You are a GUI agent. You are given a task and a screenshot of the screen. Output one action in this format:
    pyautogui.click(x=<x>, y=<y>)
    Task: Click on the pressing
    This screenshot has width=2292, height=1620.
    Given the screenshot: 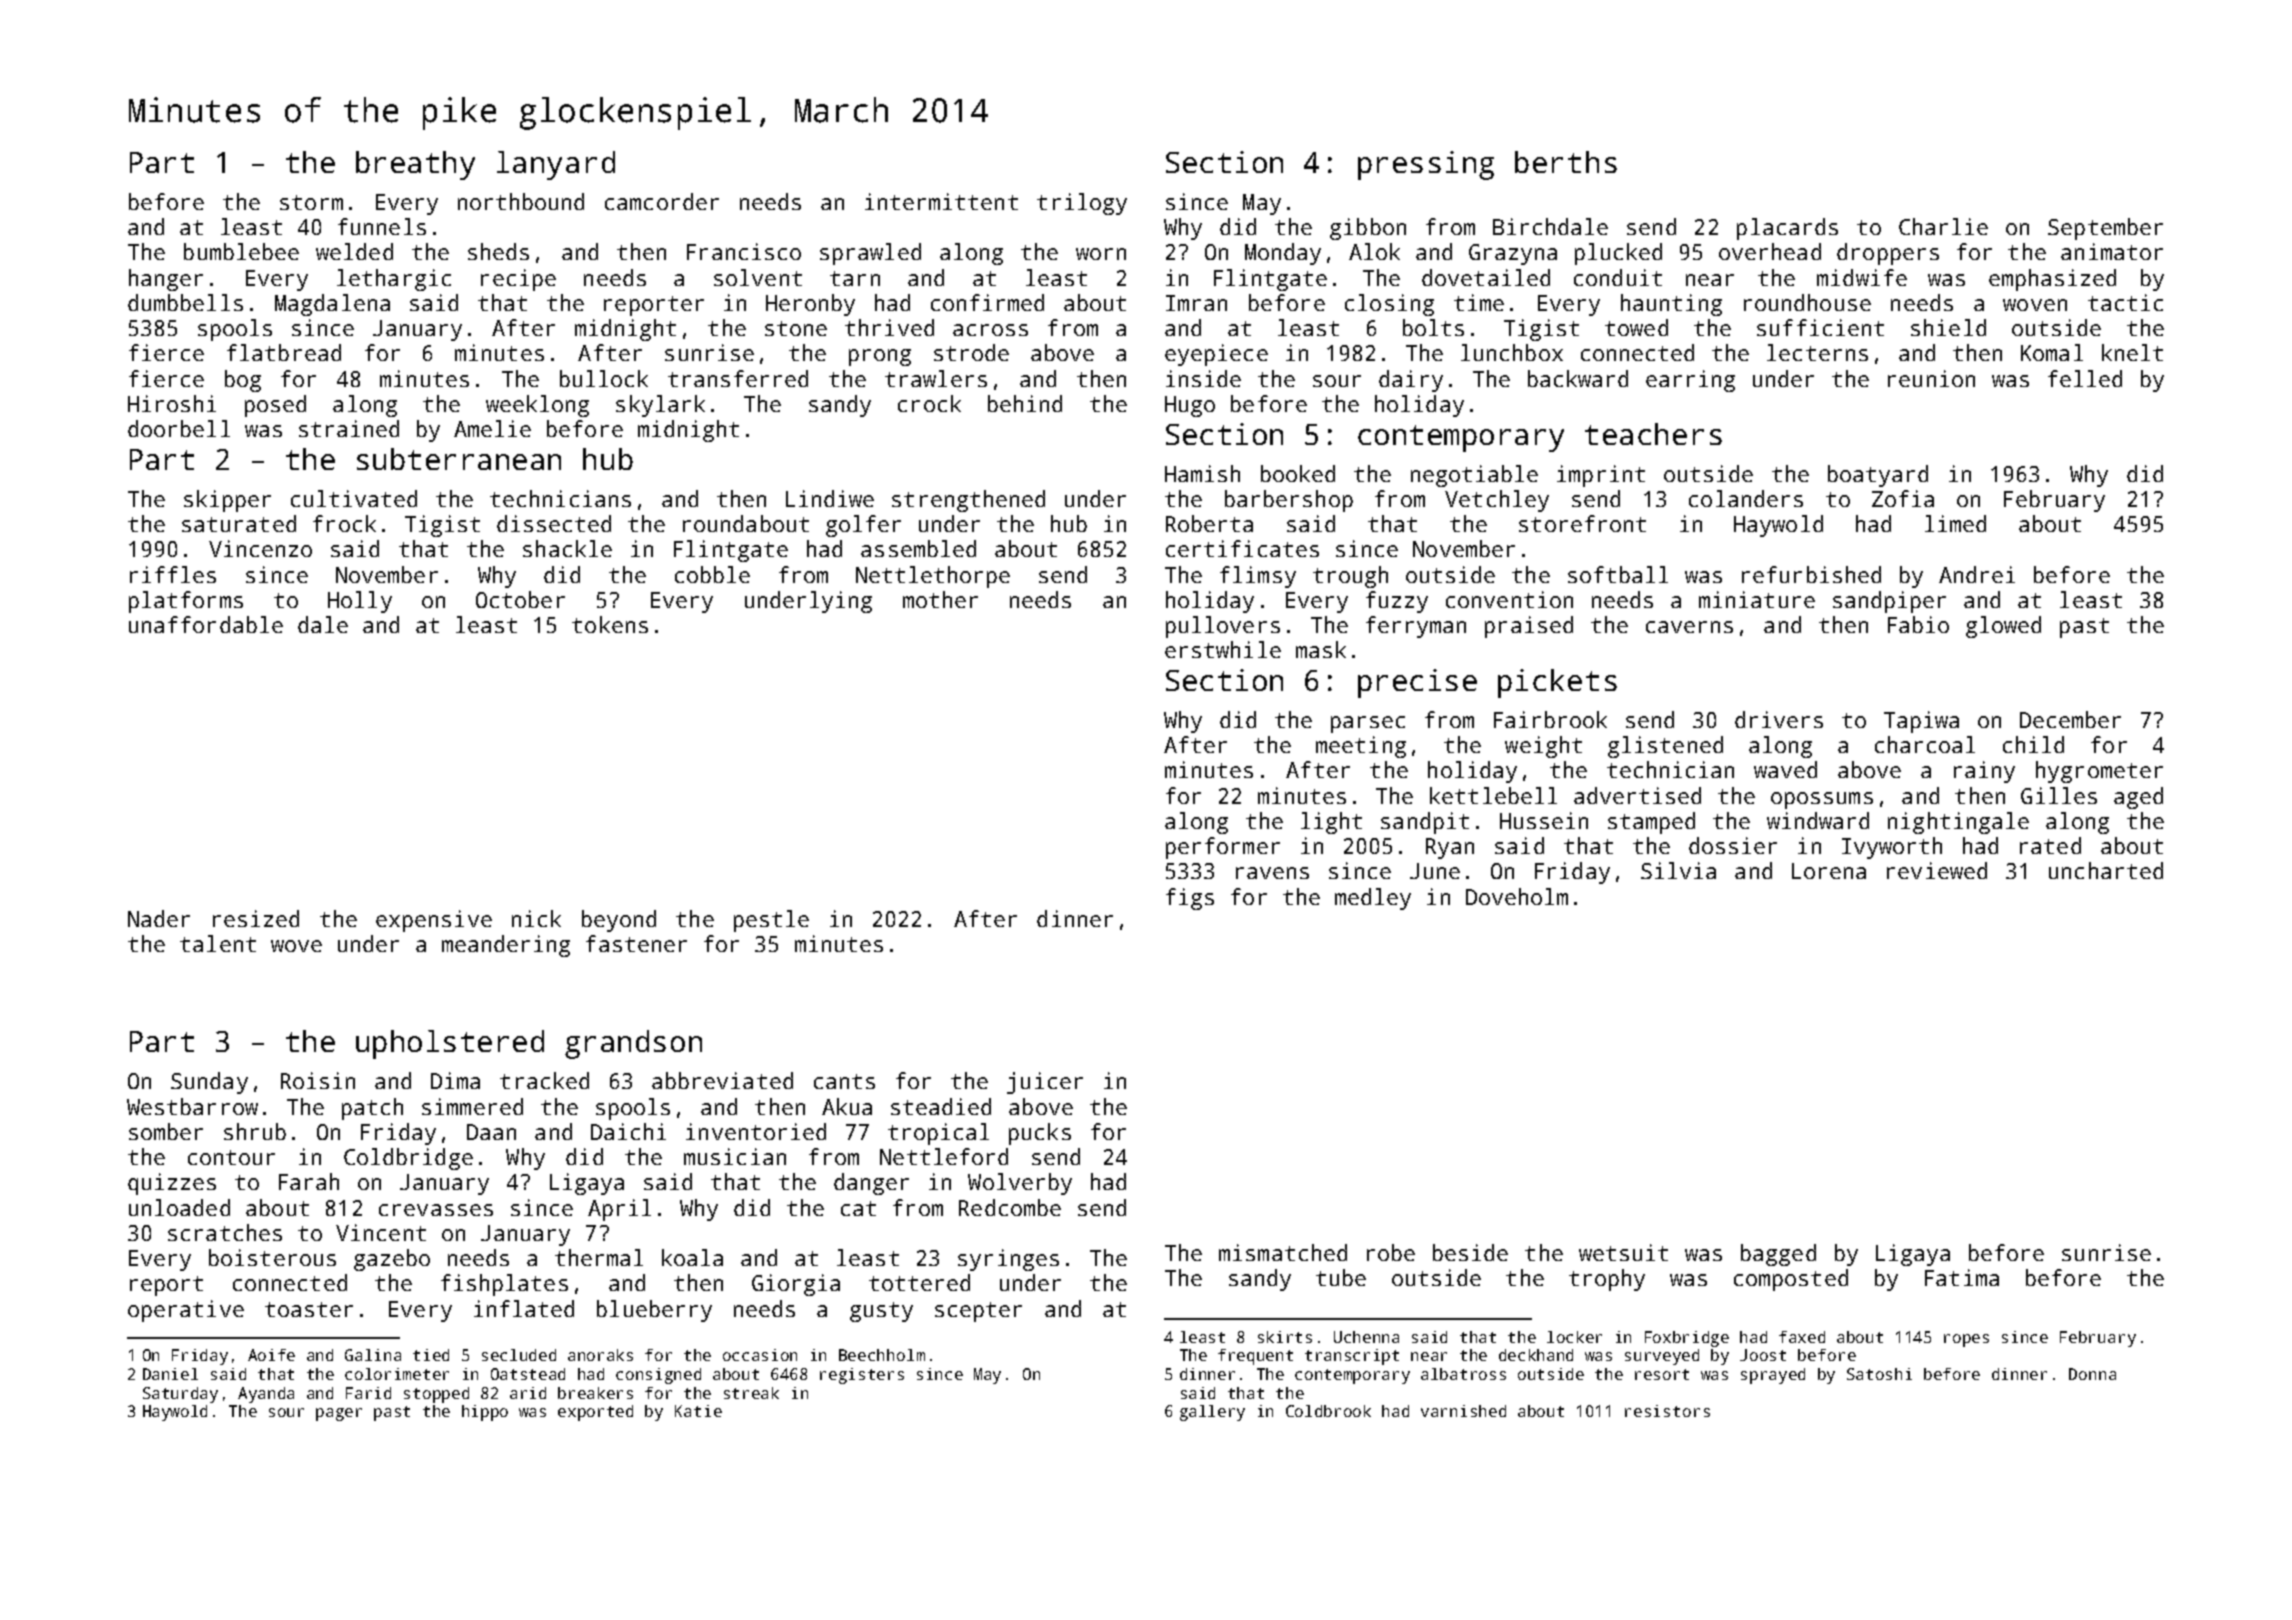 What is the action you would take?
    pyautogui.click(x=1426, y=165)
